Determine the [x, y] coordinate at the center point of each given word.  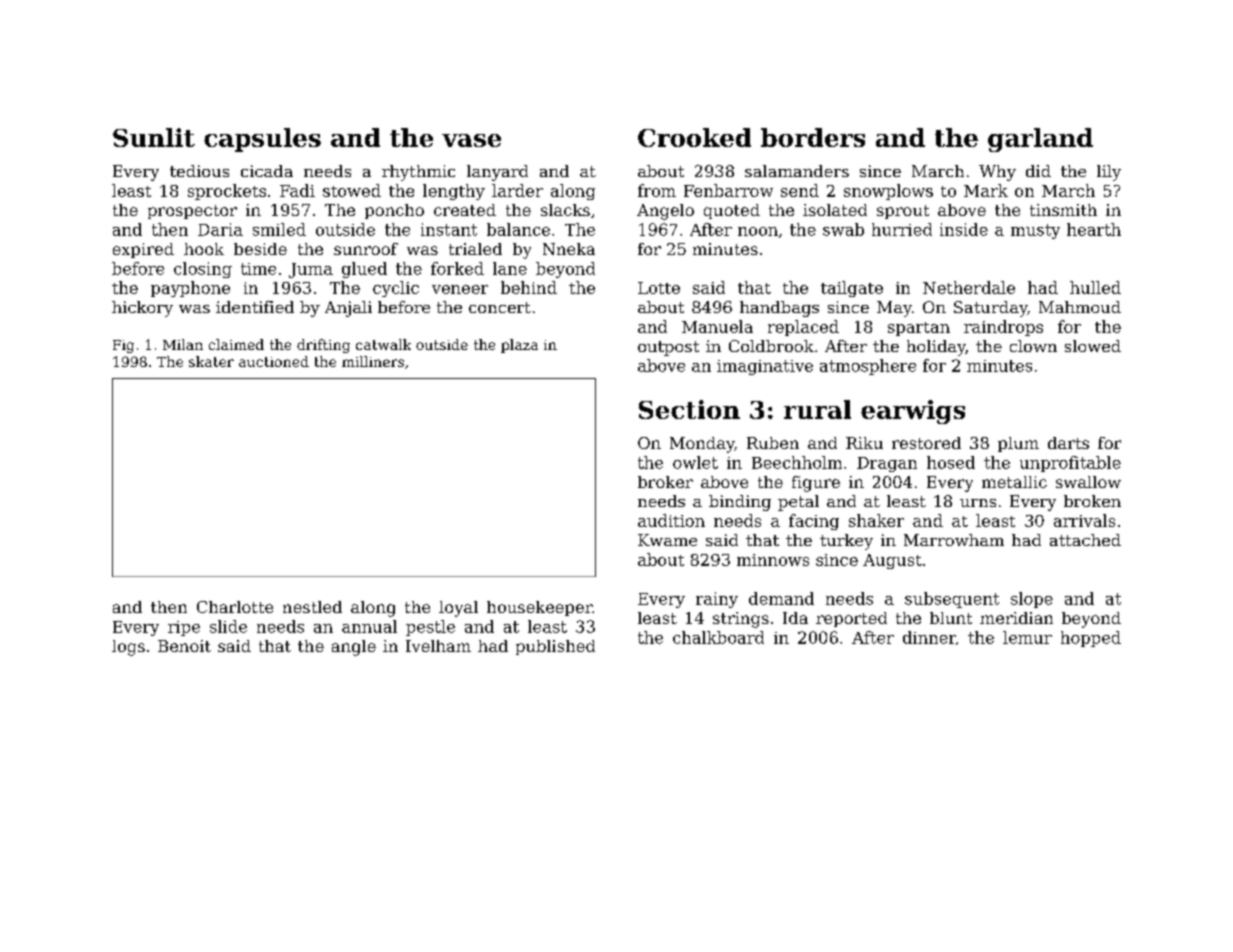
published [555, 647]
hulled [1095, 287]
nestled [312, 607]
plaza [519, 346]
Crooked [694, 137]
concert [500, 307]
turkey [846, 542]
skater [211, 361]
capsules [262, 140]
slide [228, 626]
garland [1040, 140]
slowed [1093, 346]
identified [255, 307]
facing [814, 522]
